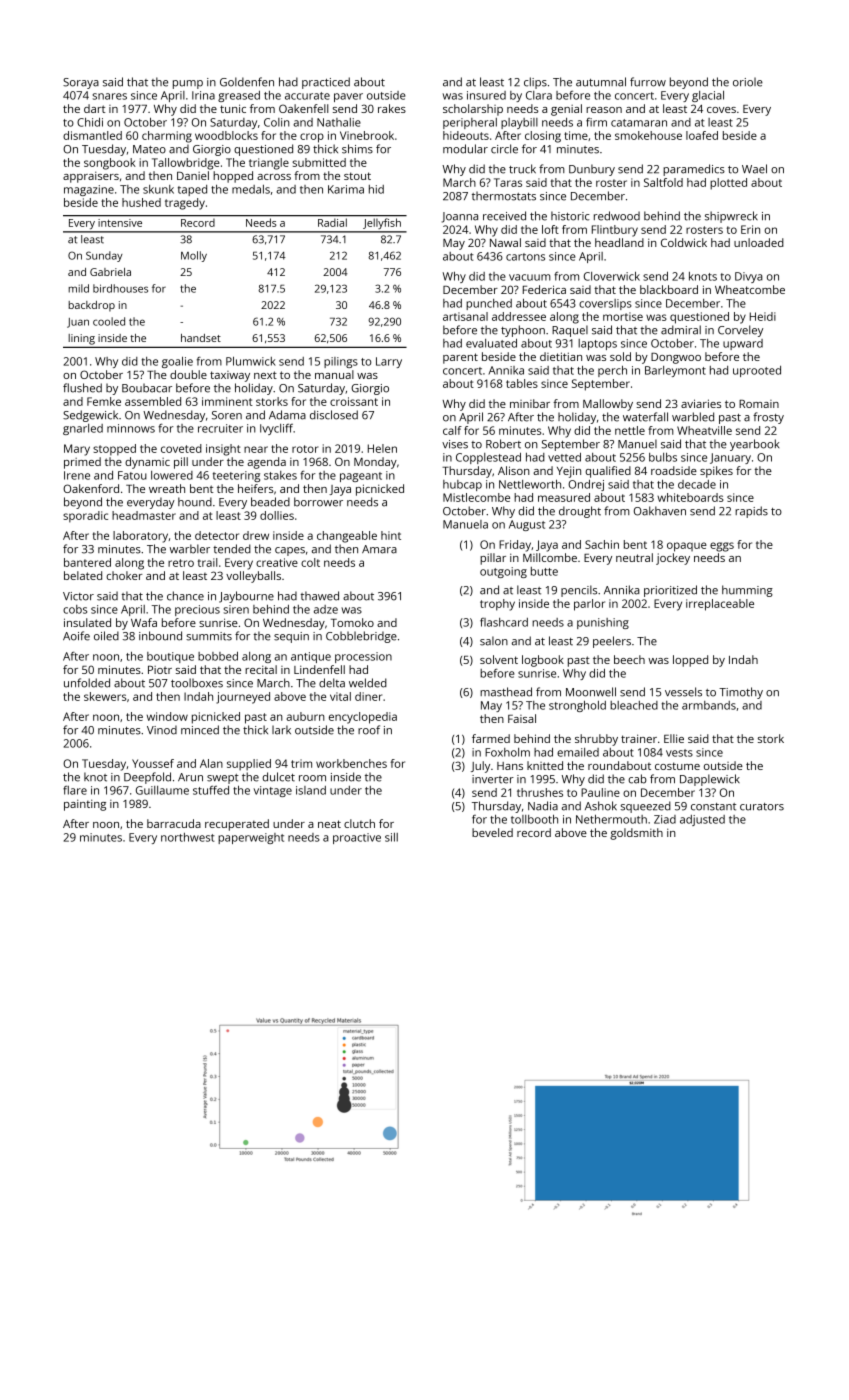 Image resolution: width=849 pixels, height=1400 pixels. What do you see at coordinates (564, 497) in the document?
I see `measured` at bounding box center [564, 497].
